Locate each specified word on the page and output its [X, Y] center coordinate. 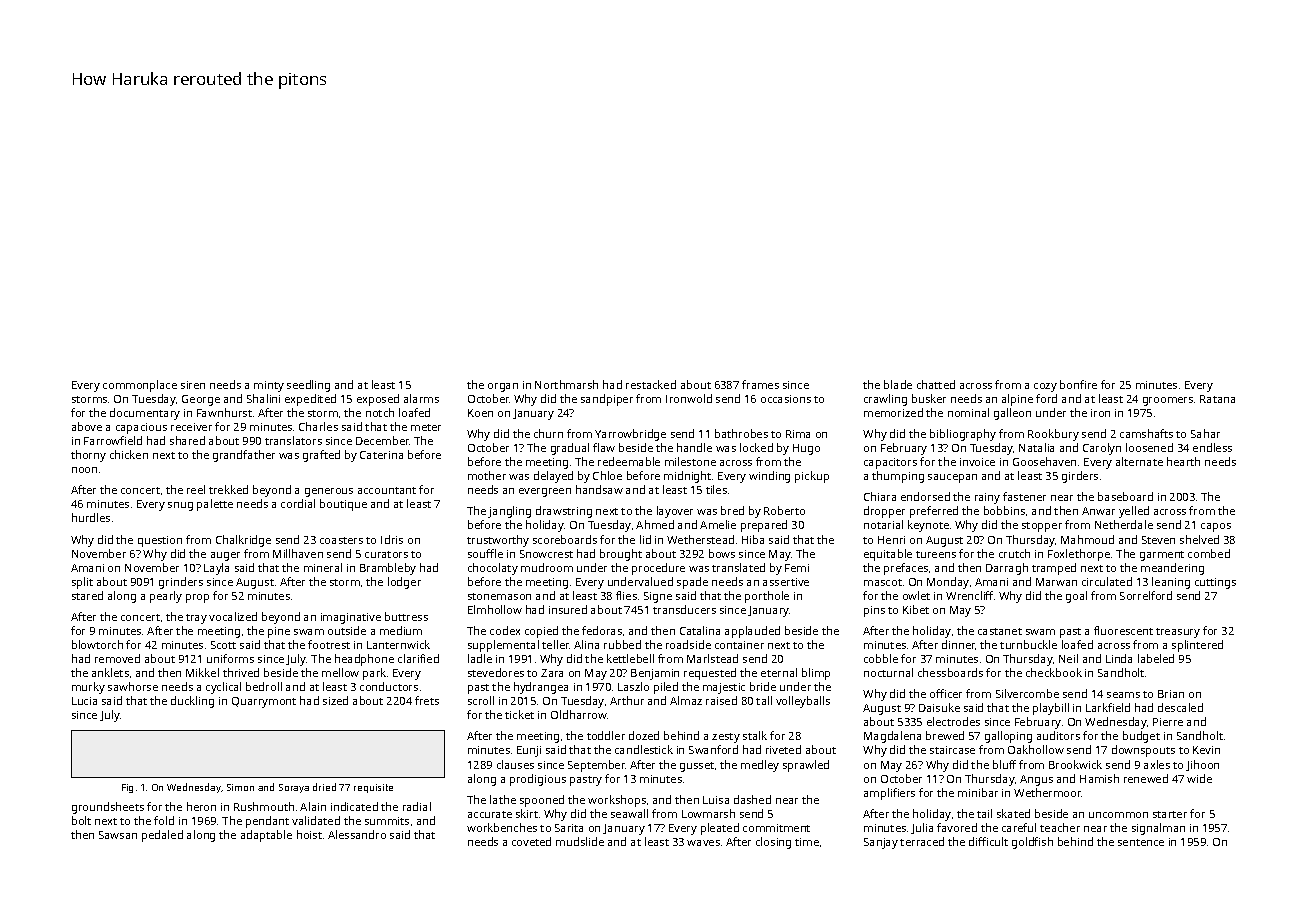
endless [1212, 447]
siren [193, 385]
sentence [1141, 842]
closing [773, 843]
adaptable [266, 836]
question [160, 541]
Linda [1119, 658]
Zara [552, 673]
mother [487, 475]
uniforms [230, 658]
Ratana [1217, 399]
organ [503, 387]
